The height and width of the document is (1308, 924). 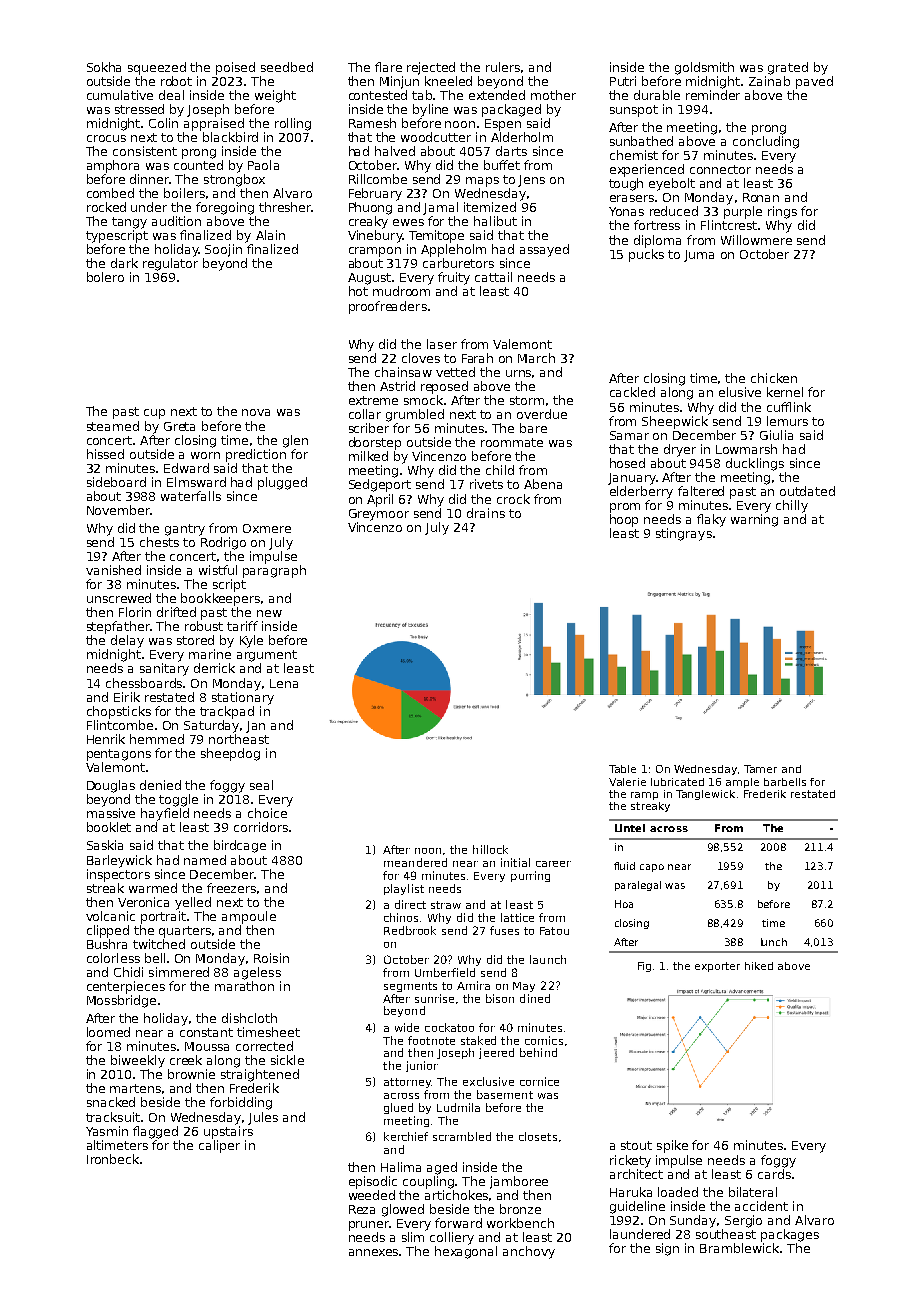 What do you see at coordinates (761, 197) in the document?
I see `Ronan` at bounding box center [761, 197].
